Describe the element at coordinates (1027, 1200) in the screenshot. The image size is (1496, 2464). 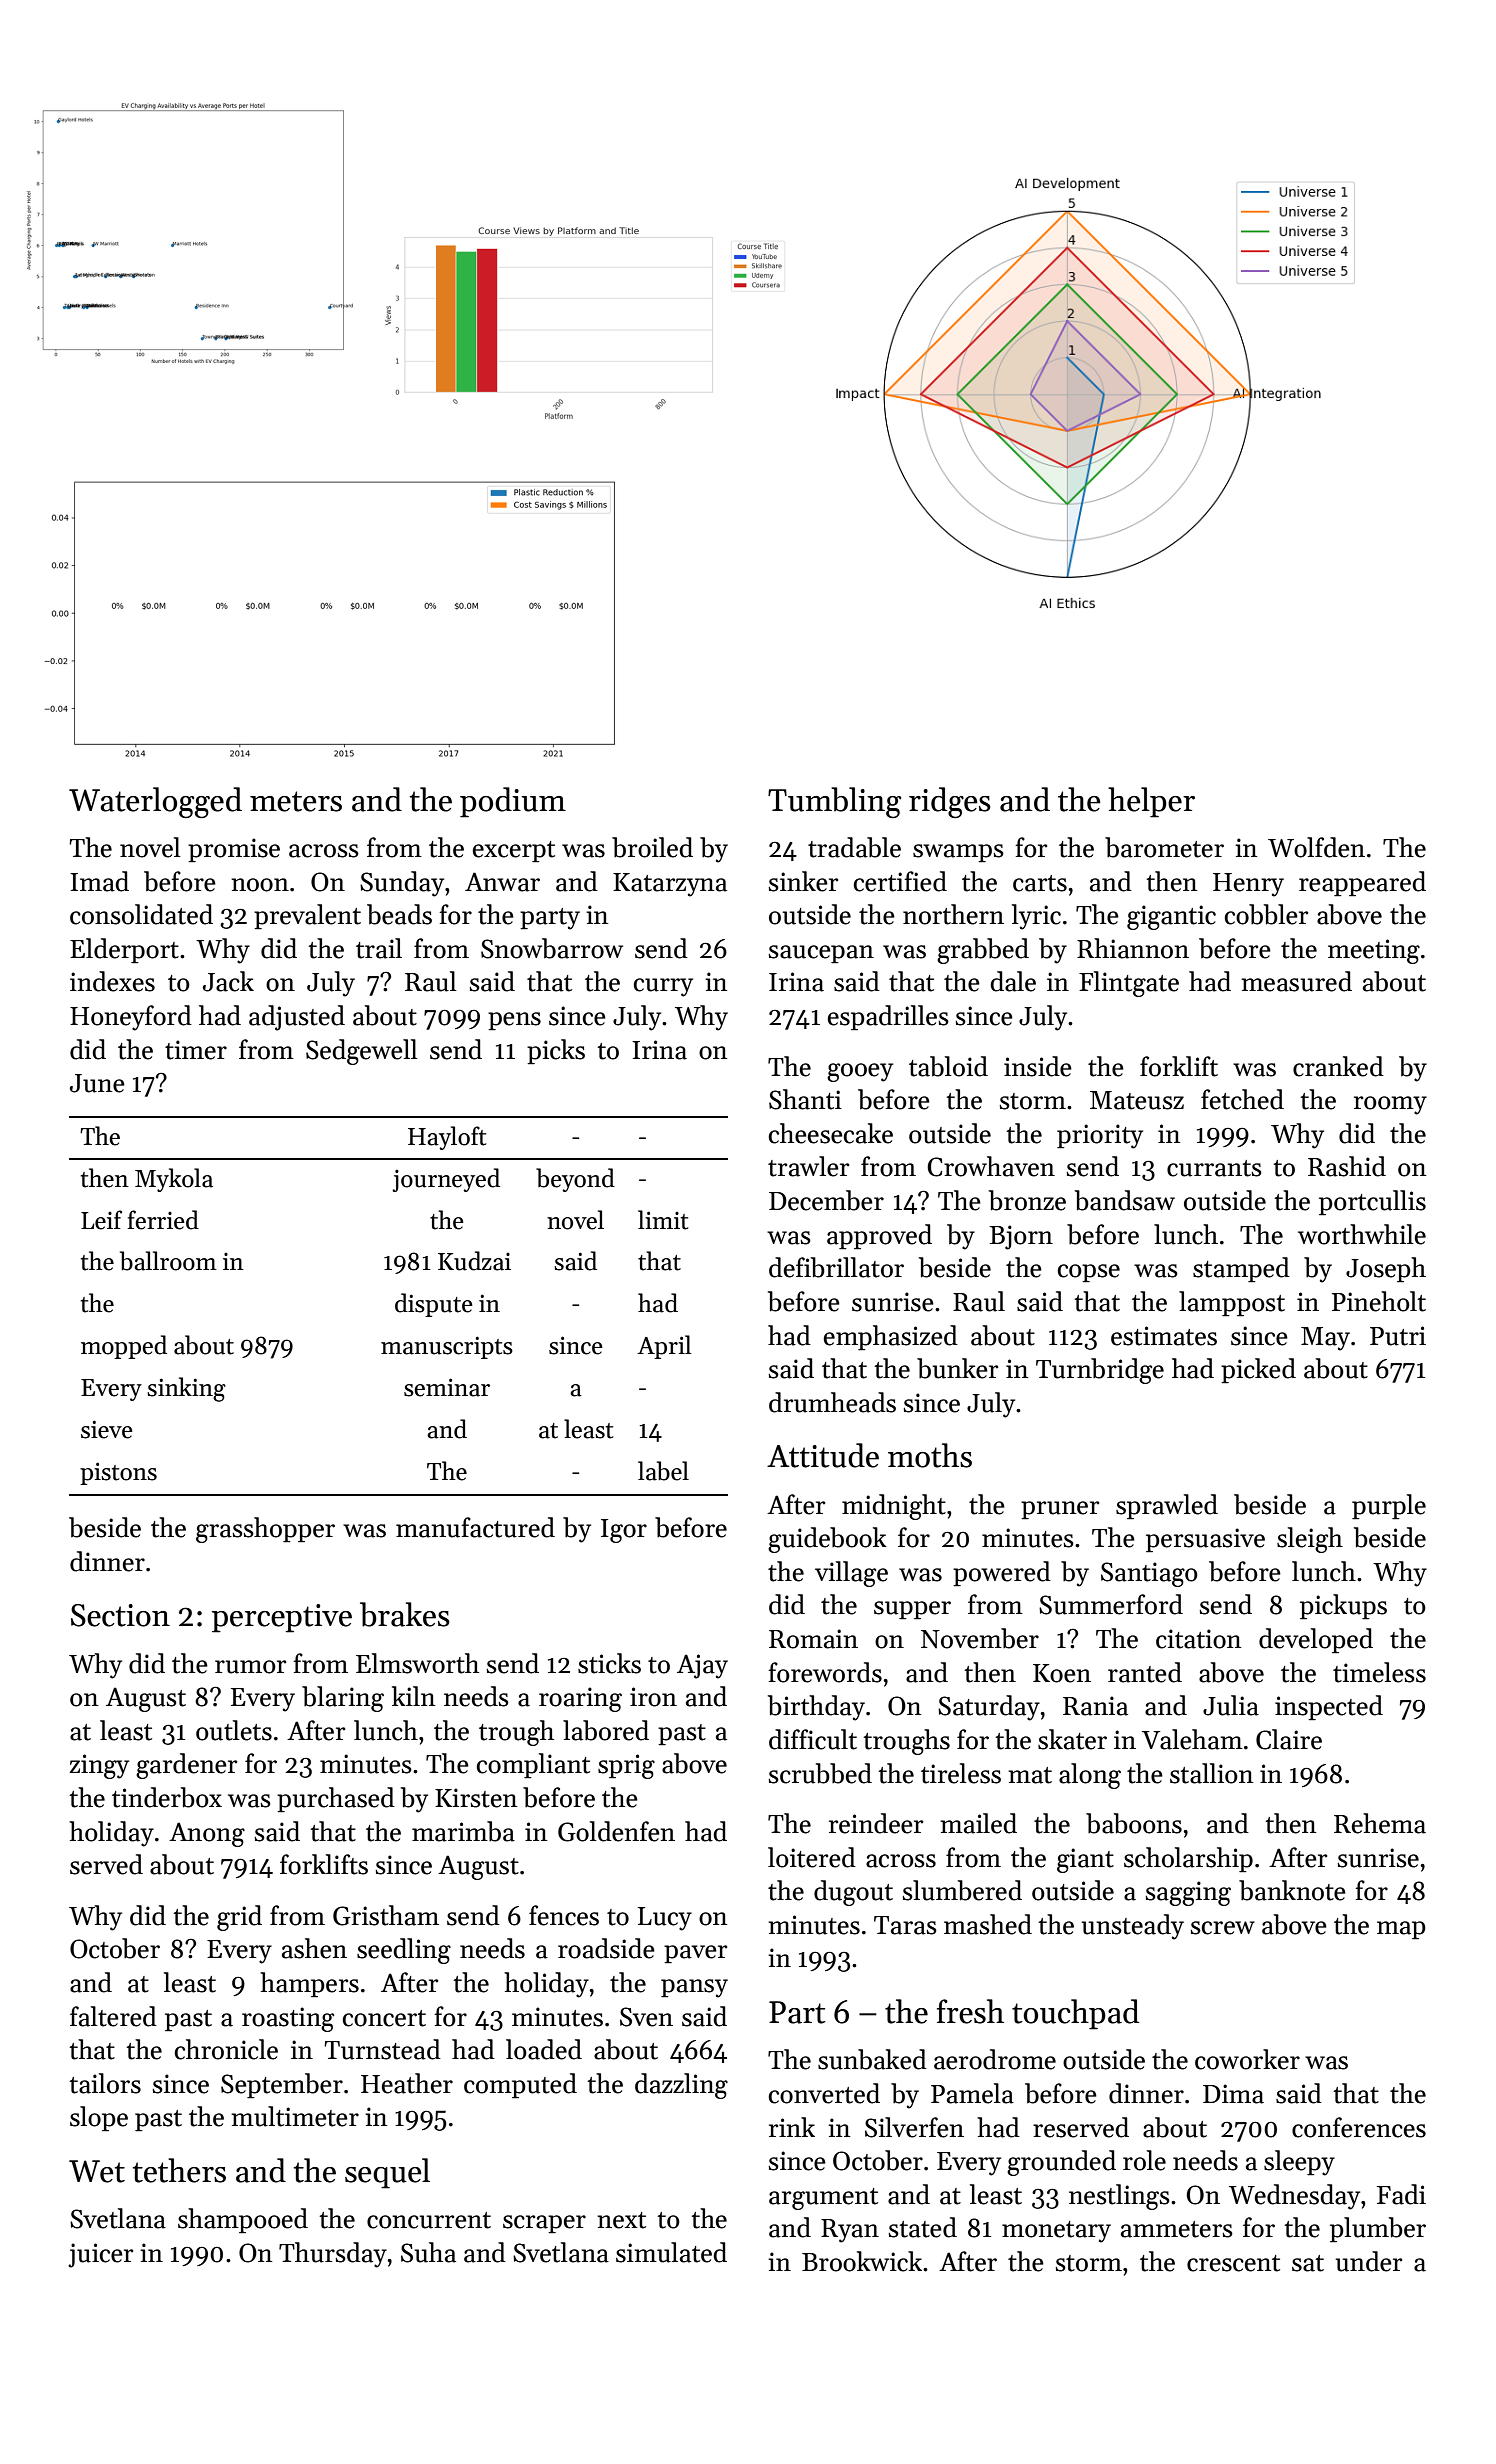
I see `bronze` at that location.
